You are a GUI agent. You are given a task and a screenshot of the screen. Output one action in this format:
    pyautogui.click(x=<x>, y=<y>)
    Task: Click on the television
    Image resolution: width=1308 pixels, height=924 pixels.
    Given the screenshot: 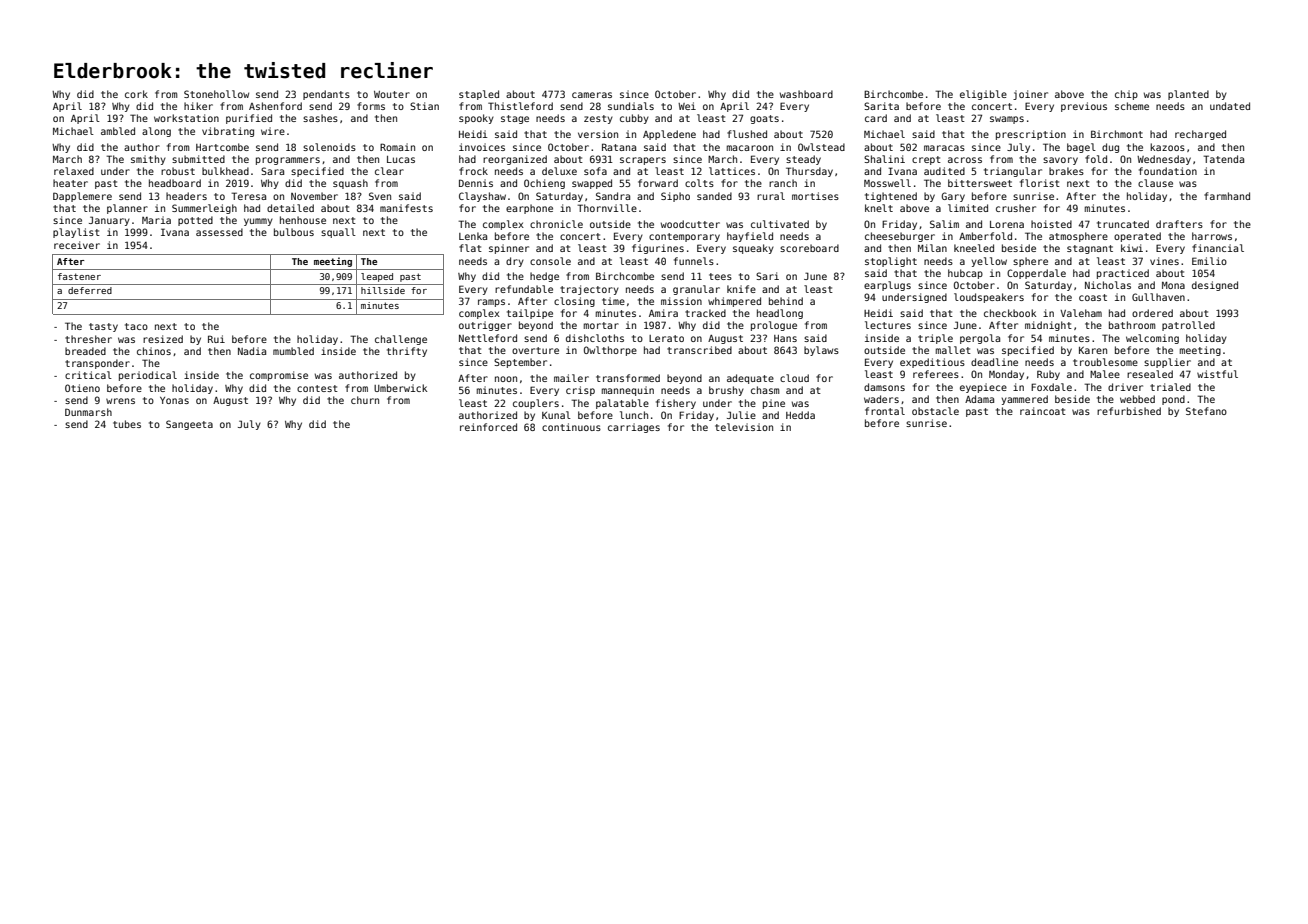 What is the action you would take?
    pyautogui.click(x=744, y=427)
